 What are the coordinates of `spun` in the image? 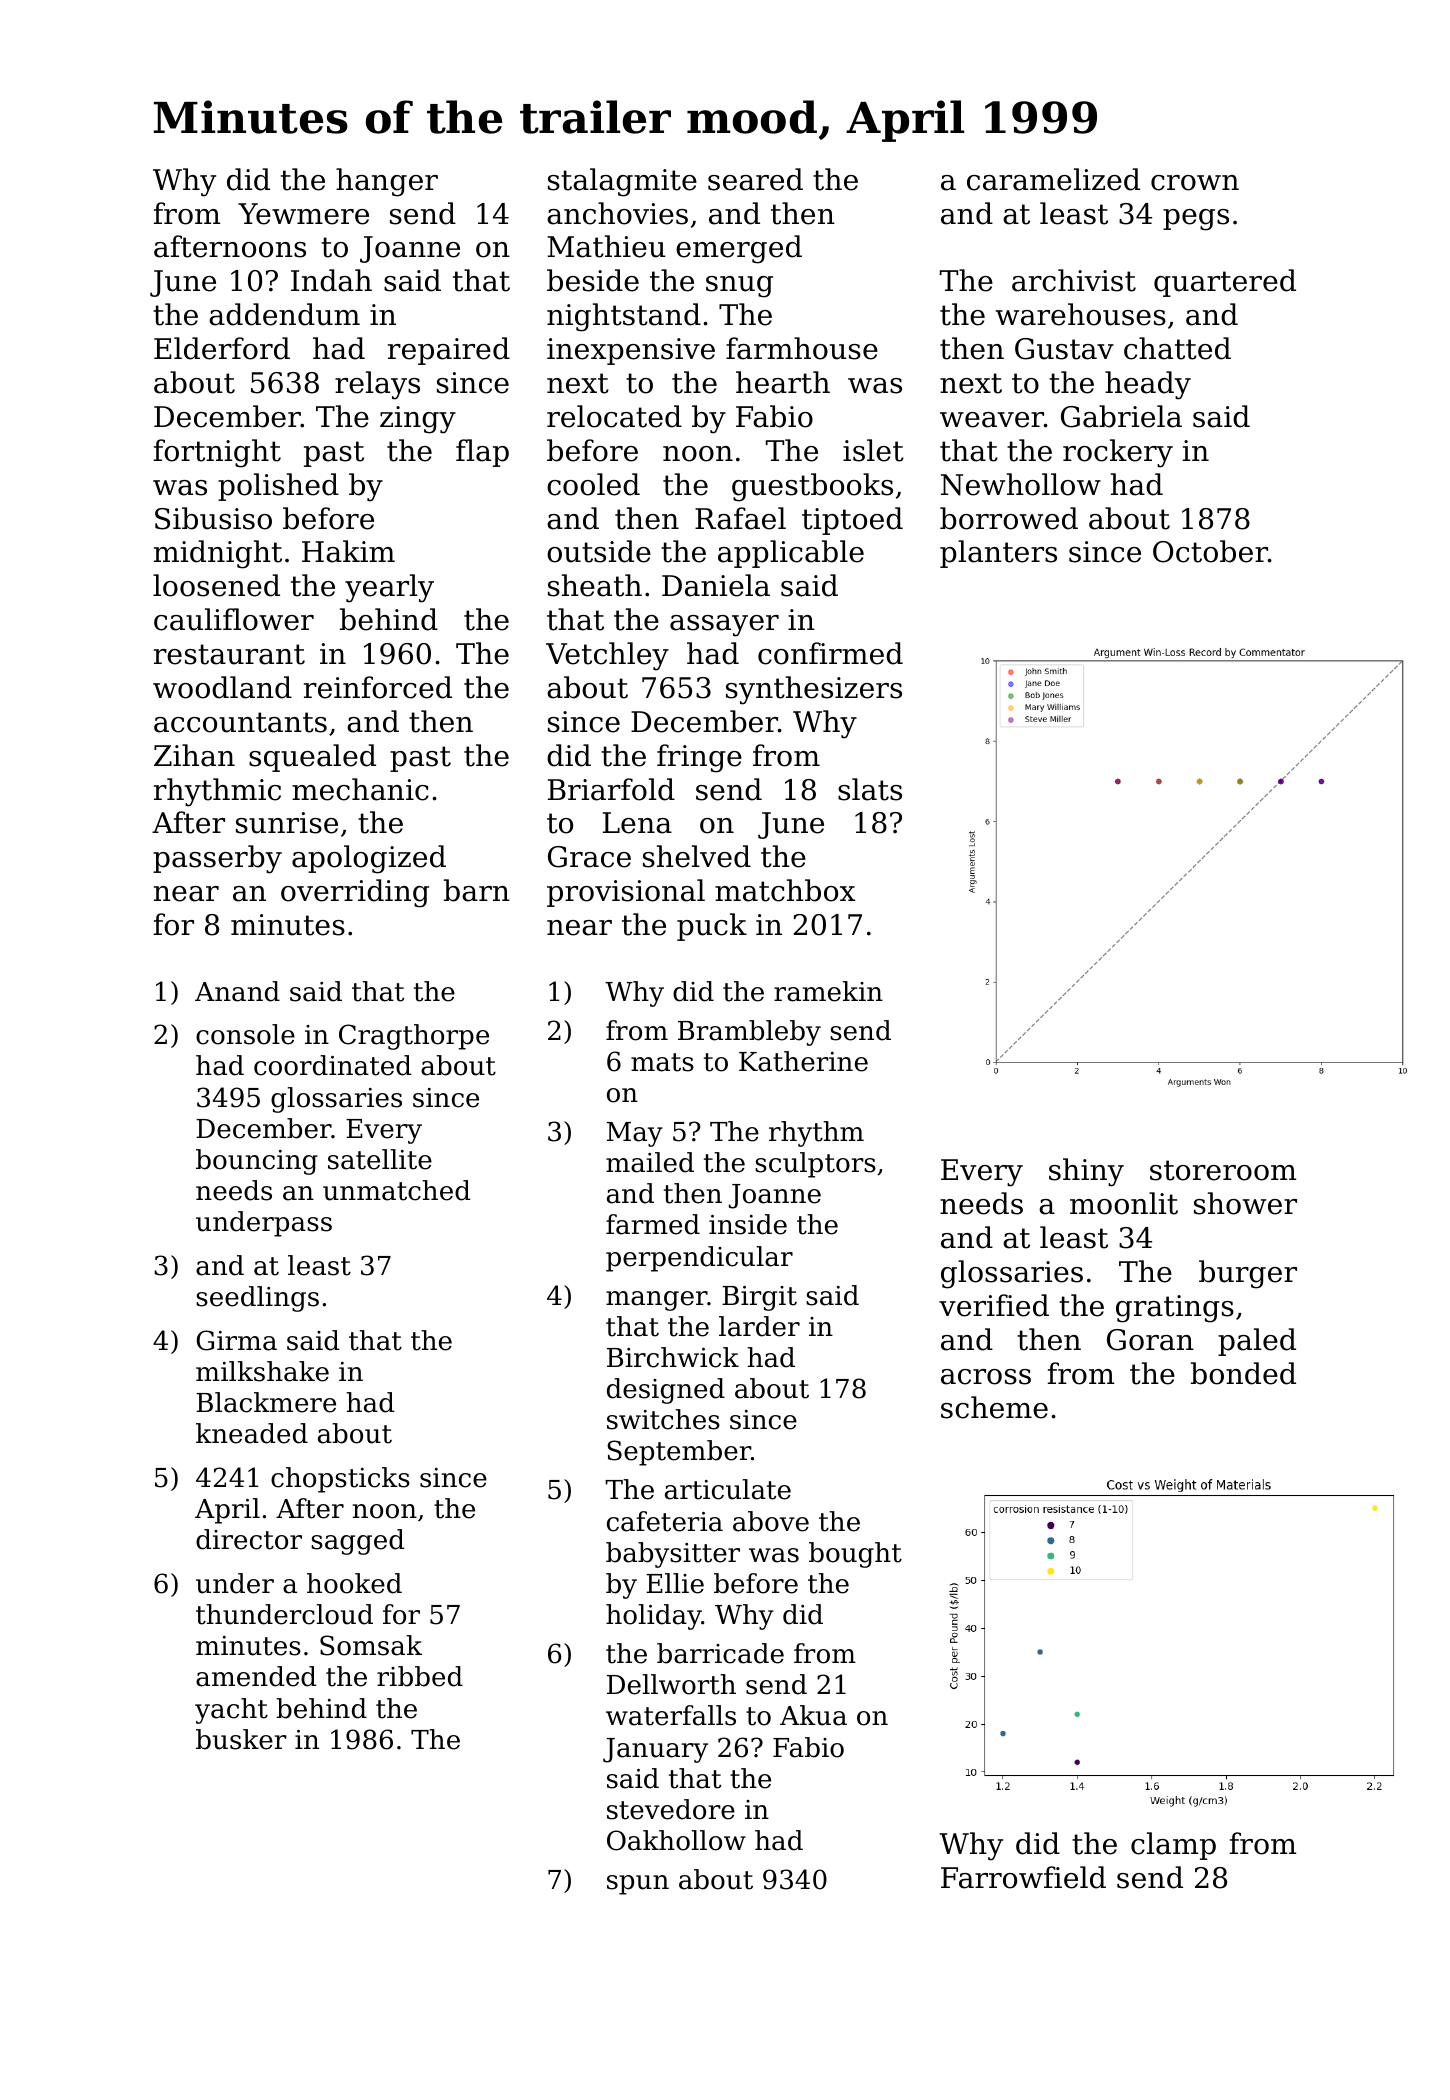 It's located at (638, 1885).
